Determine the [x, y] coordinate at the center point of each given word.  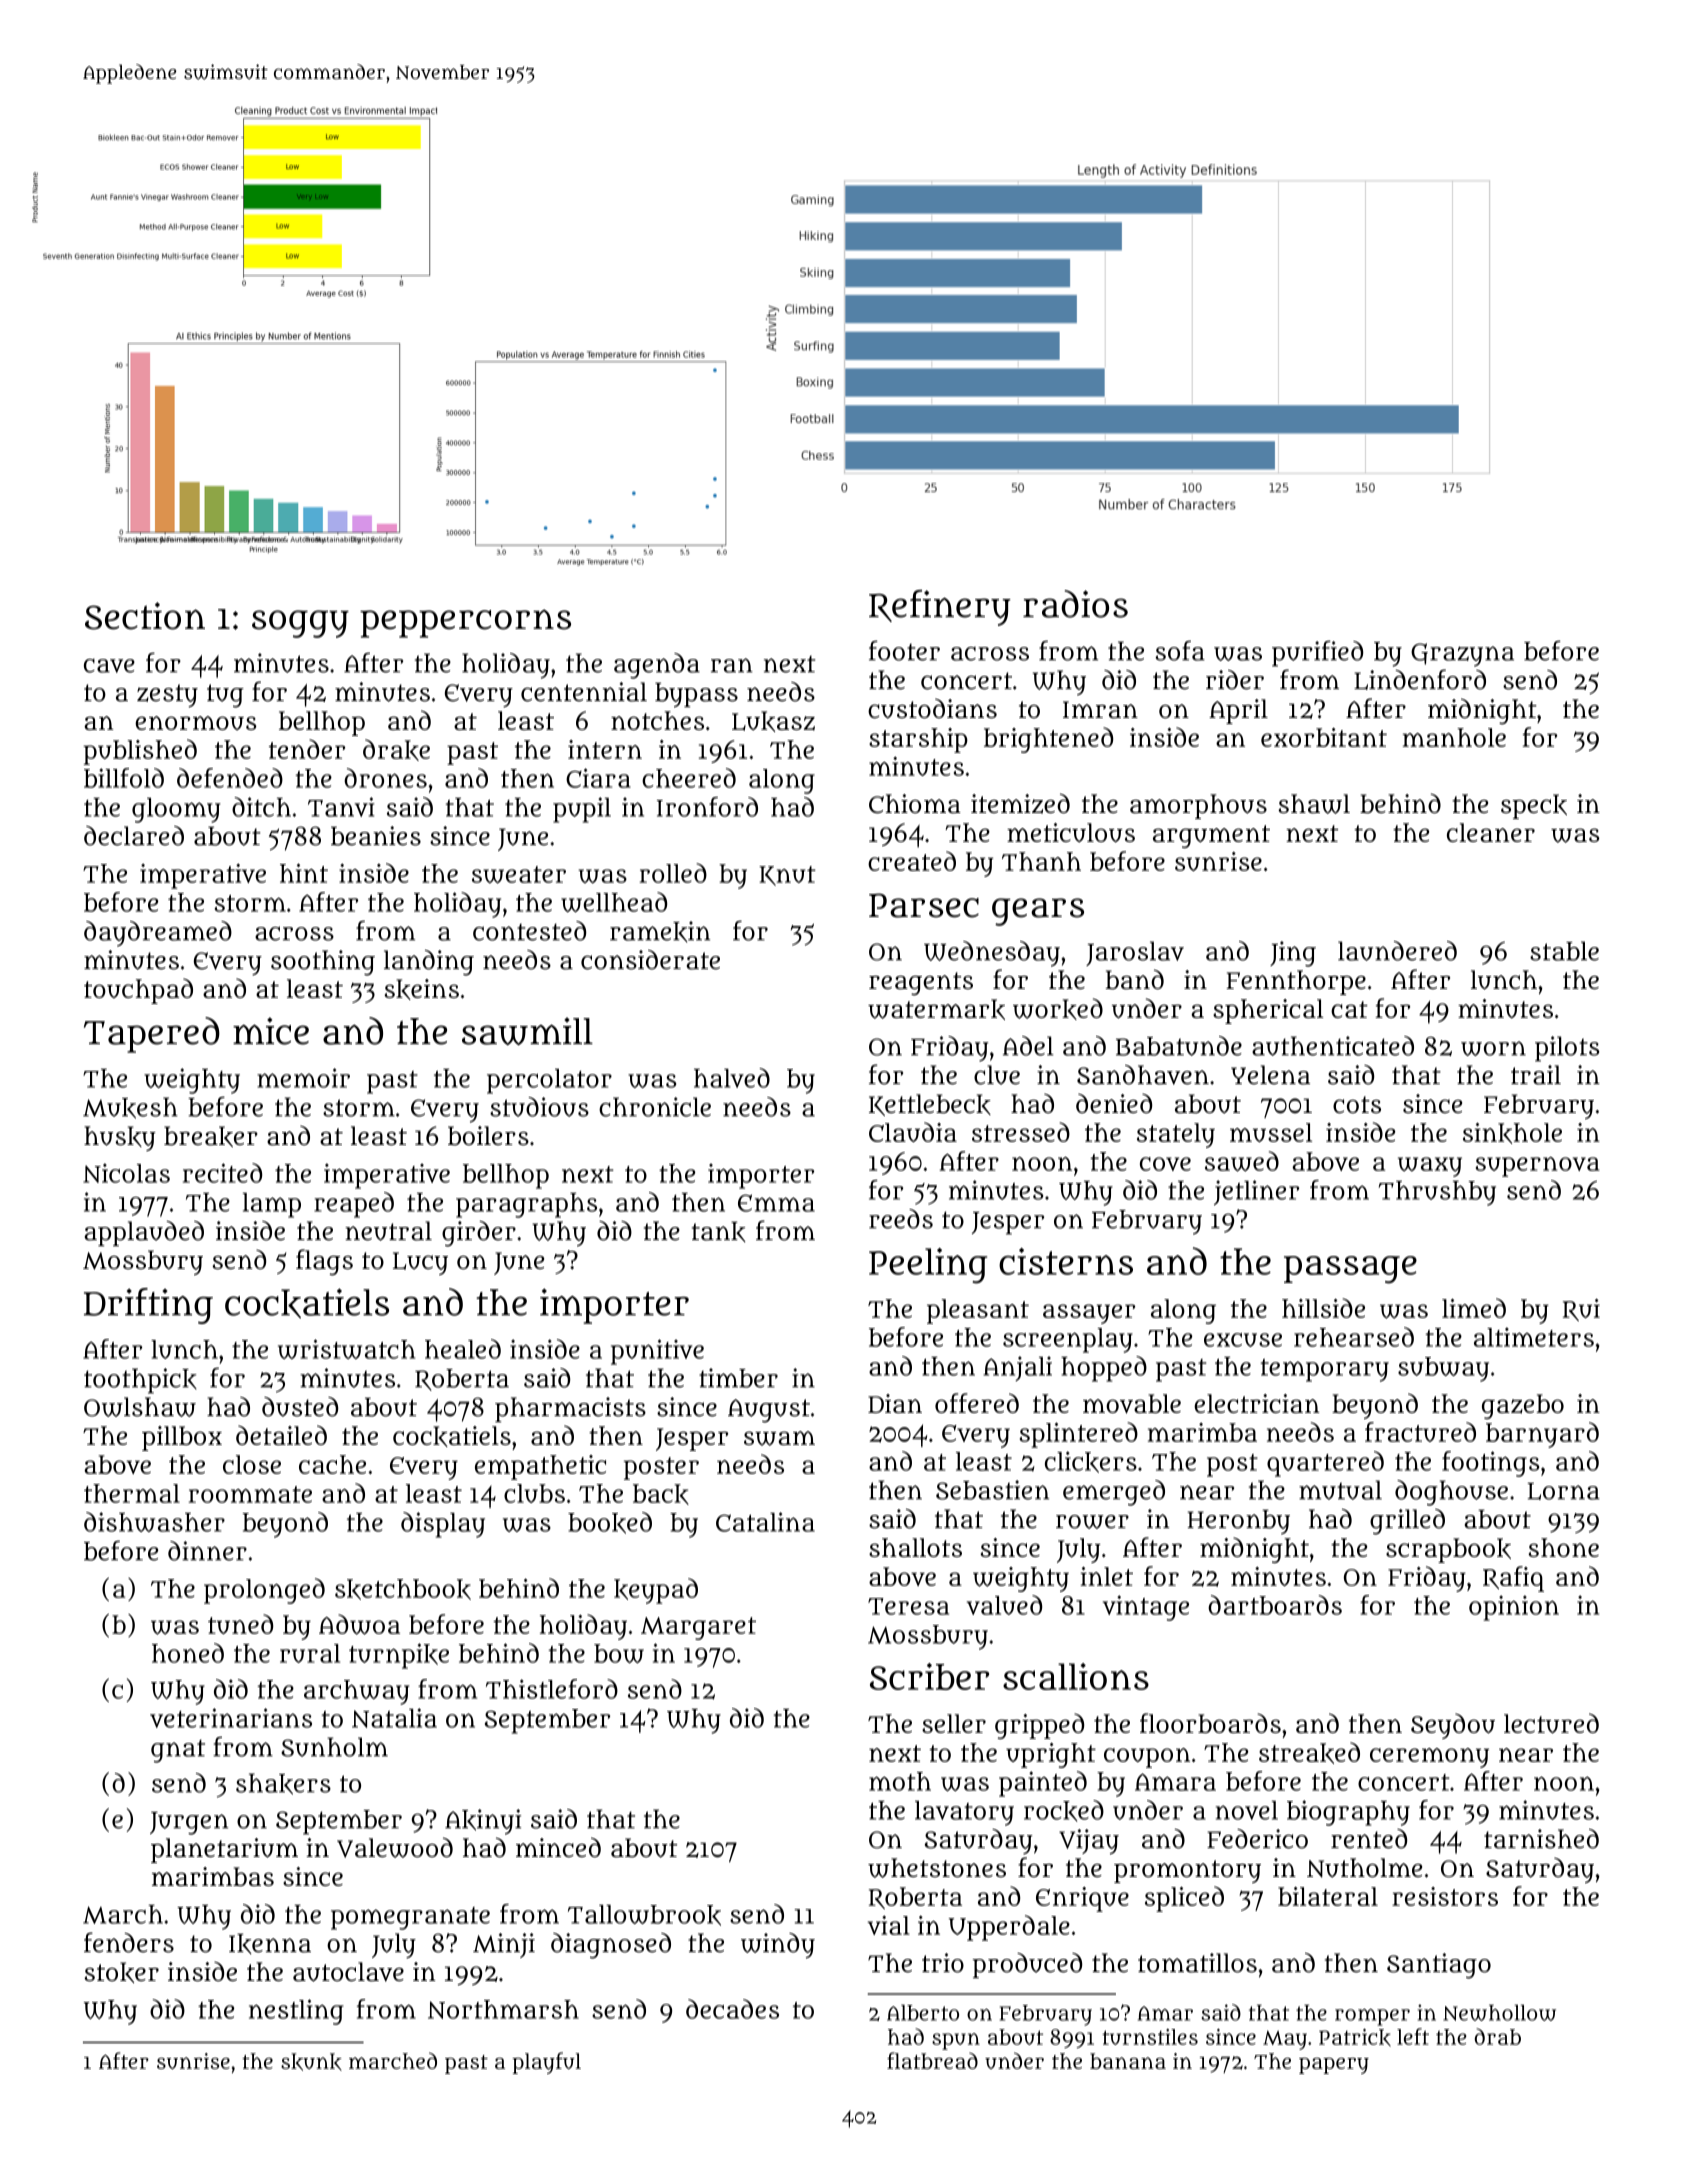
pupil [582, 810]
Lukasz [773, 721]
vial [889, 1925]
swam [779, 1438]
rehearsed [1354, 1337]
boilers [488, 1136]
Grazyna [1462, 655]
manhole [1454, 737]
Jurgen [189, 1823]
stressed [1021, 1132]
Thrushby [1437, 1193]
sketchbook [403, 1589]
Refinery [940, 608]
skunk [311, 2062]
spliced [1184, 1899]
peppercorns [465, 623]
